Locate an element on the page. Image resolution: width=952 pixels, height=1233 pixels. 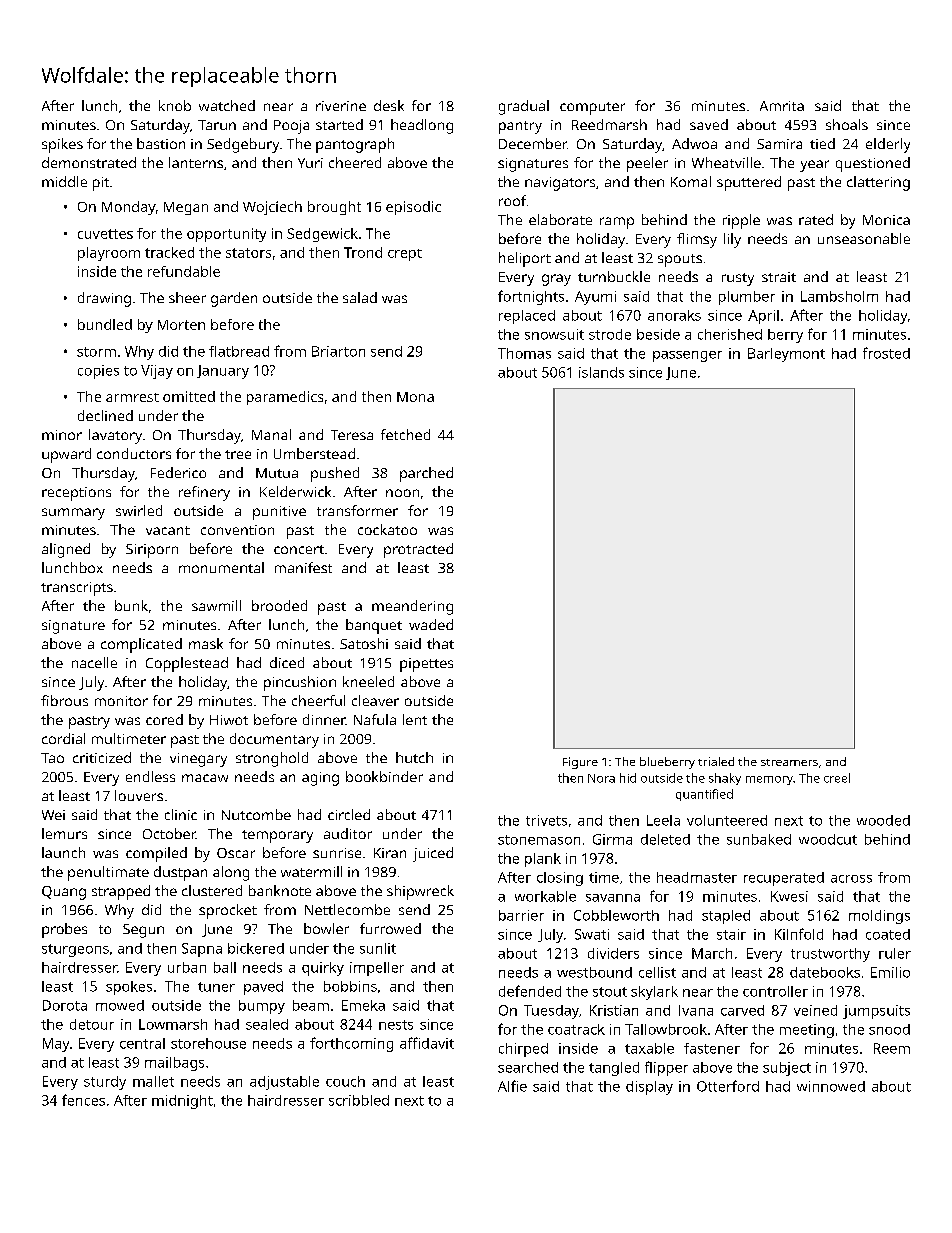
episodic is located at coordinates (413, 208).
